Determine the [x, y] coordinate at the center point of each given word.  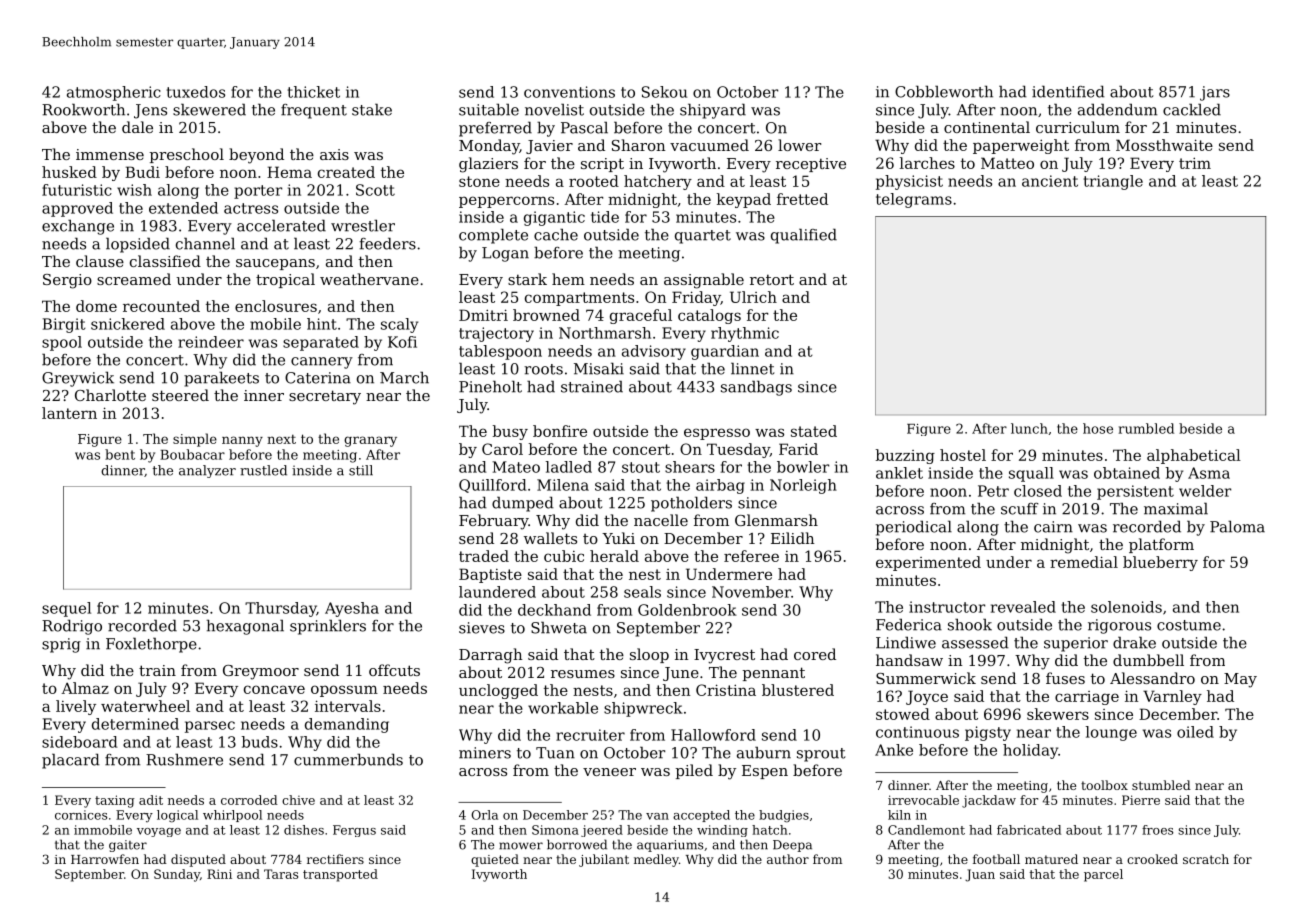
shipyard [713, 111]
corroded [249, 800]
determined [135, 724]
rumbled [1146, 428]
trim [1195, 163]
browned [546, 315]
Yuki [618, 538]
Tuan [555, 753]
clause [100, 261]
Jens [150, 111]
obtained [1127, 473]
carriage [1087, 698]
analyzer [207, 471]
